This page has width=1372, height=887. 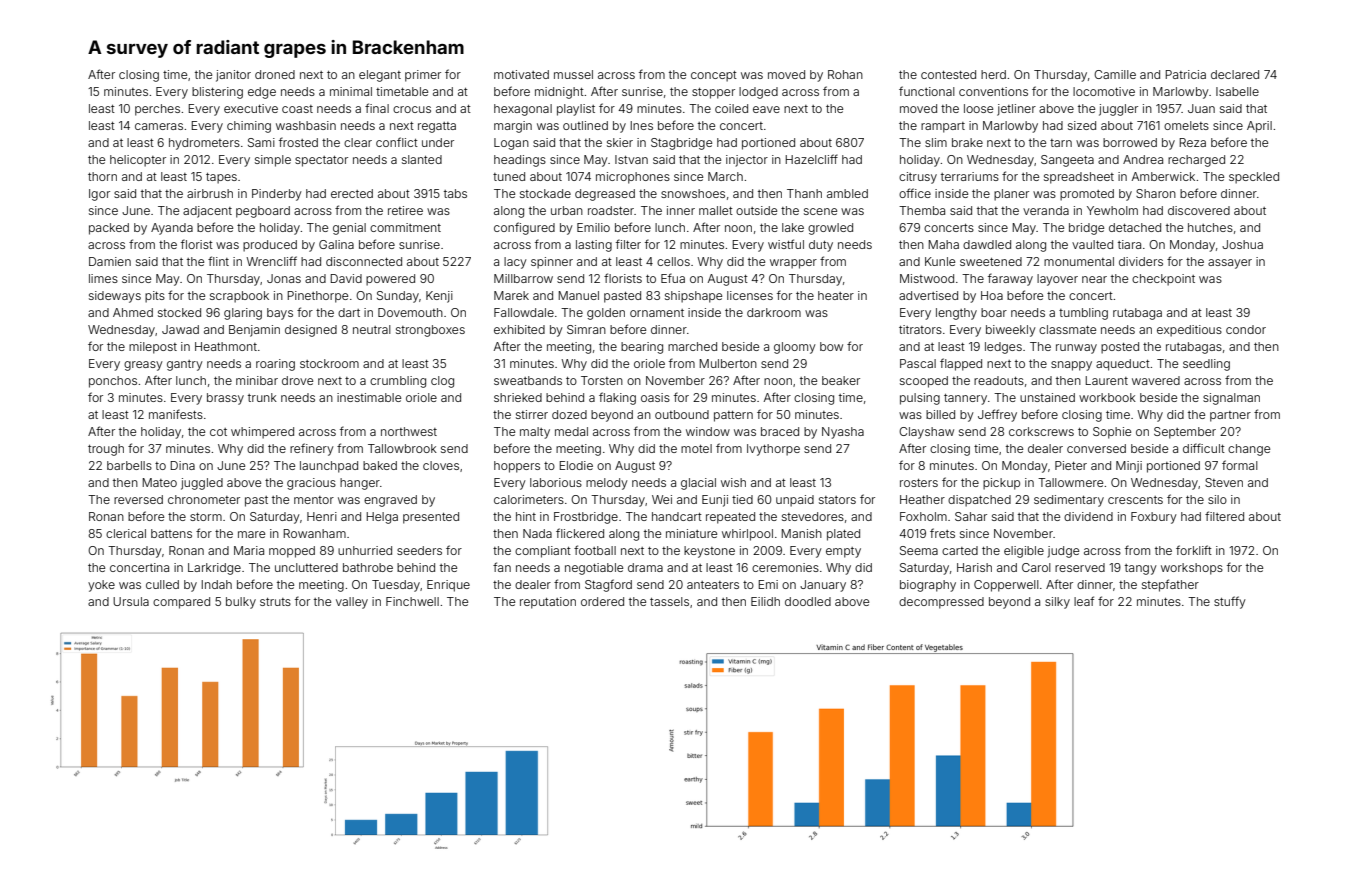 What do you see at coordinates (970, 176) in the page?
I see `terrariums` at bounding box center [970, 176].
